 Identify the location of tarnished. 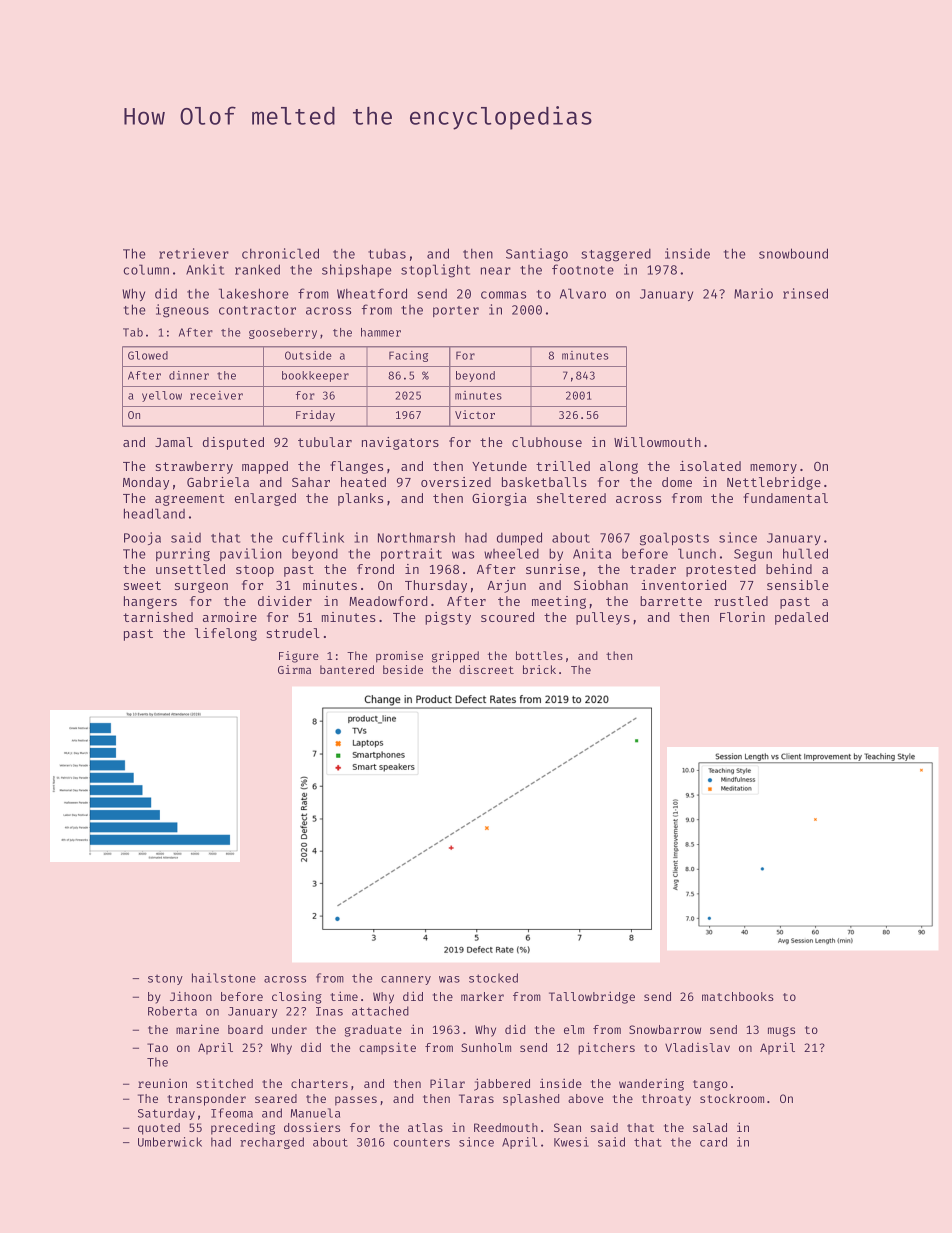
(158, 617).
